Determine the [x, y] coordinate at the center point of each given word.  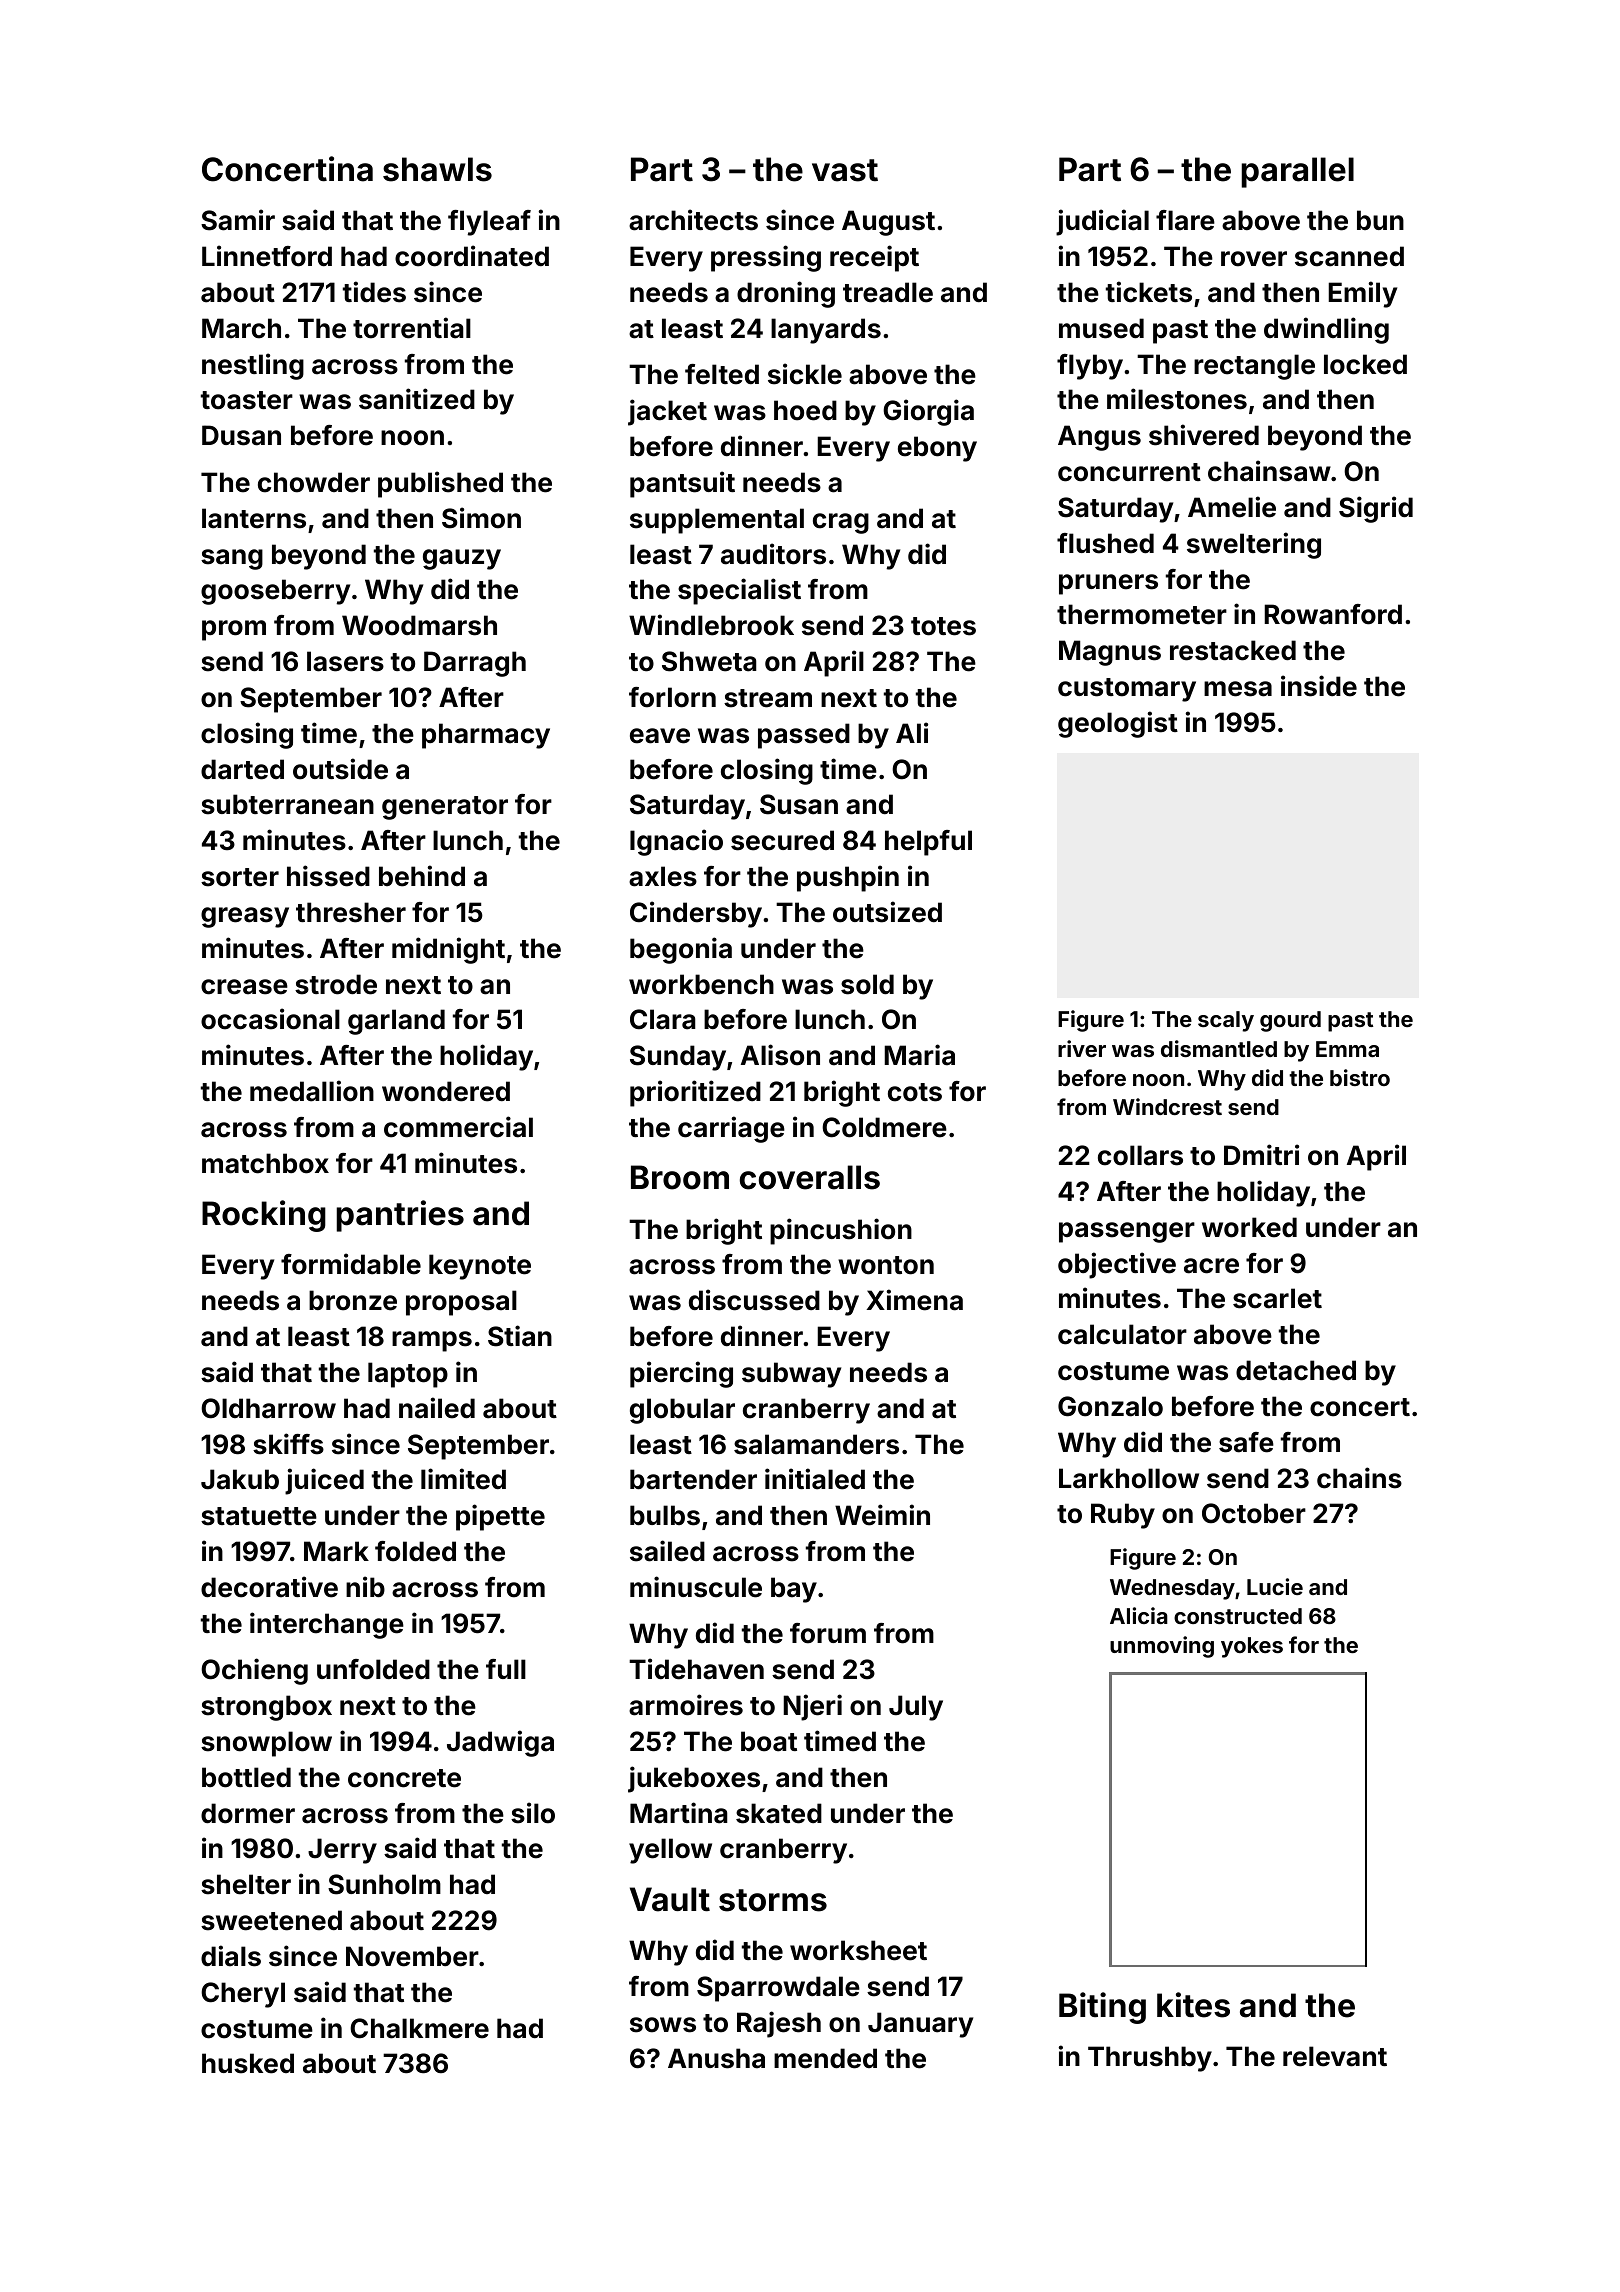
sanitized [417, 399]
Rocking [264, 1216]
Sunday [678, 1058]
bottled [246, 1777]
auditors [773, 554]
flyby [1090, 367]
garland [396, 1022]
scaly [1226, 1021]
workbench [701, 984]
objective [1117, 1265]
